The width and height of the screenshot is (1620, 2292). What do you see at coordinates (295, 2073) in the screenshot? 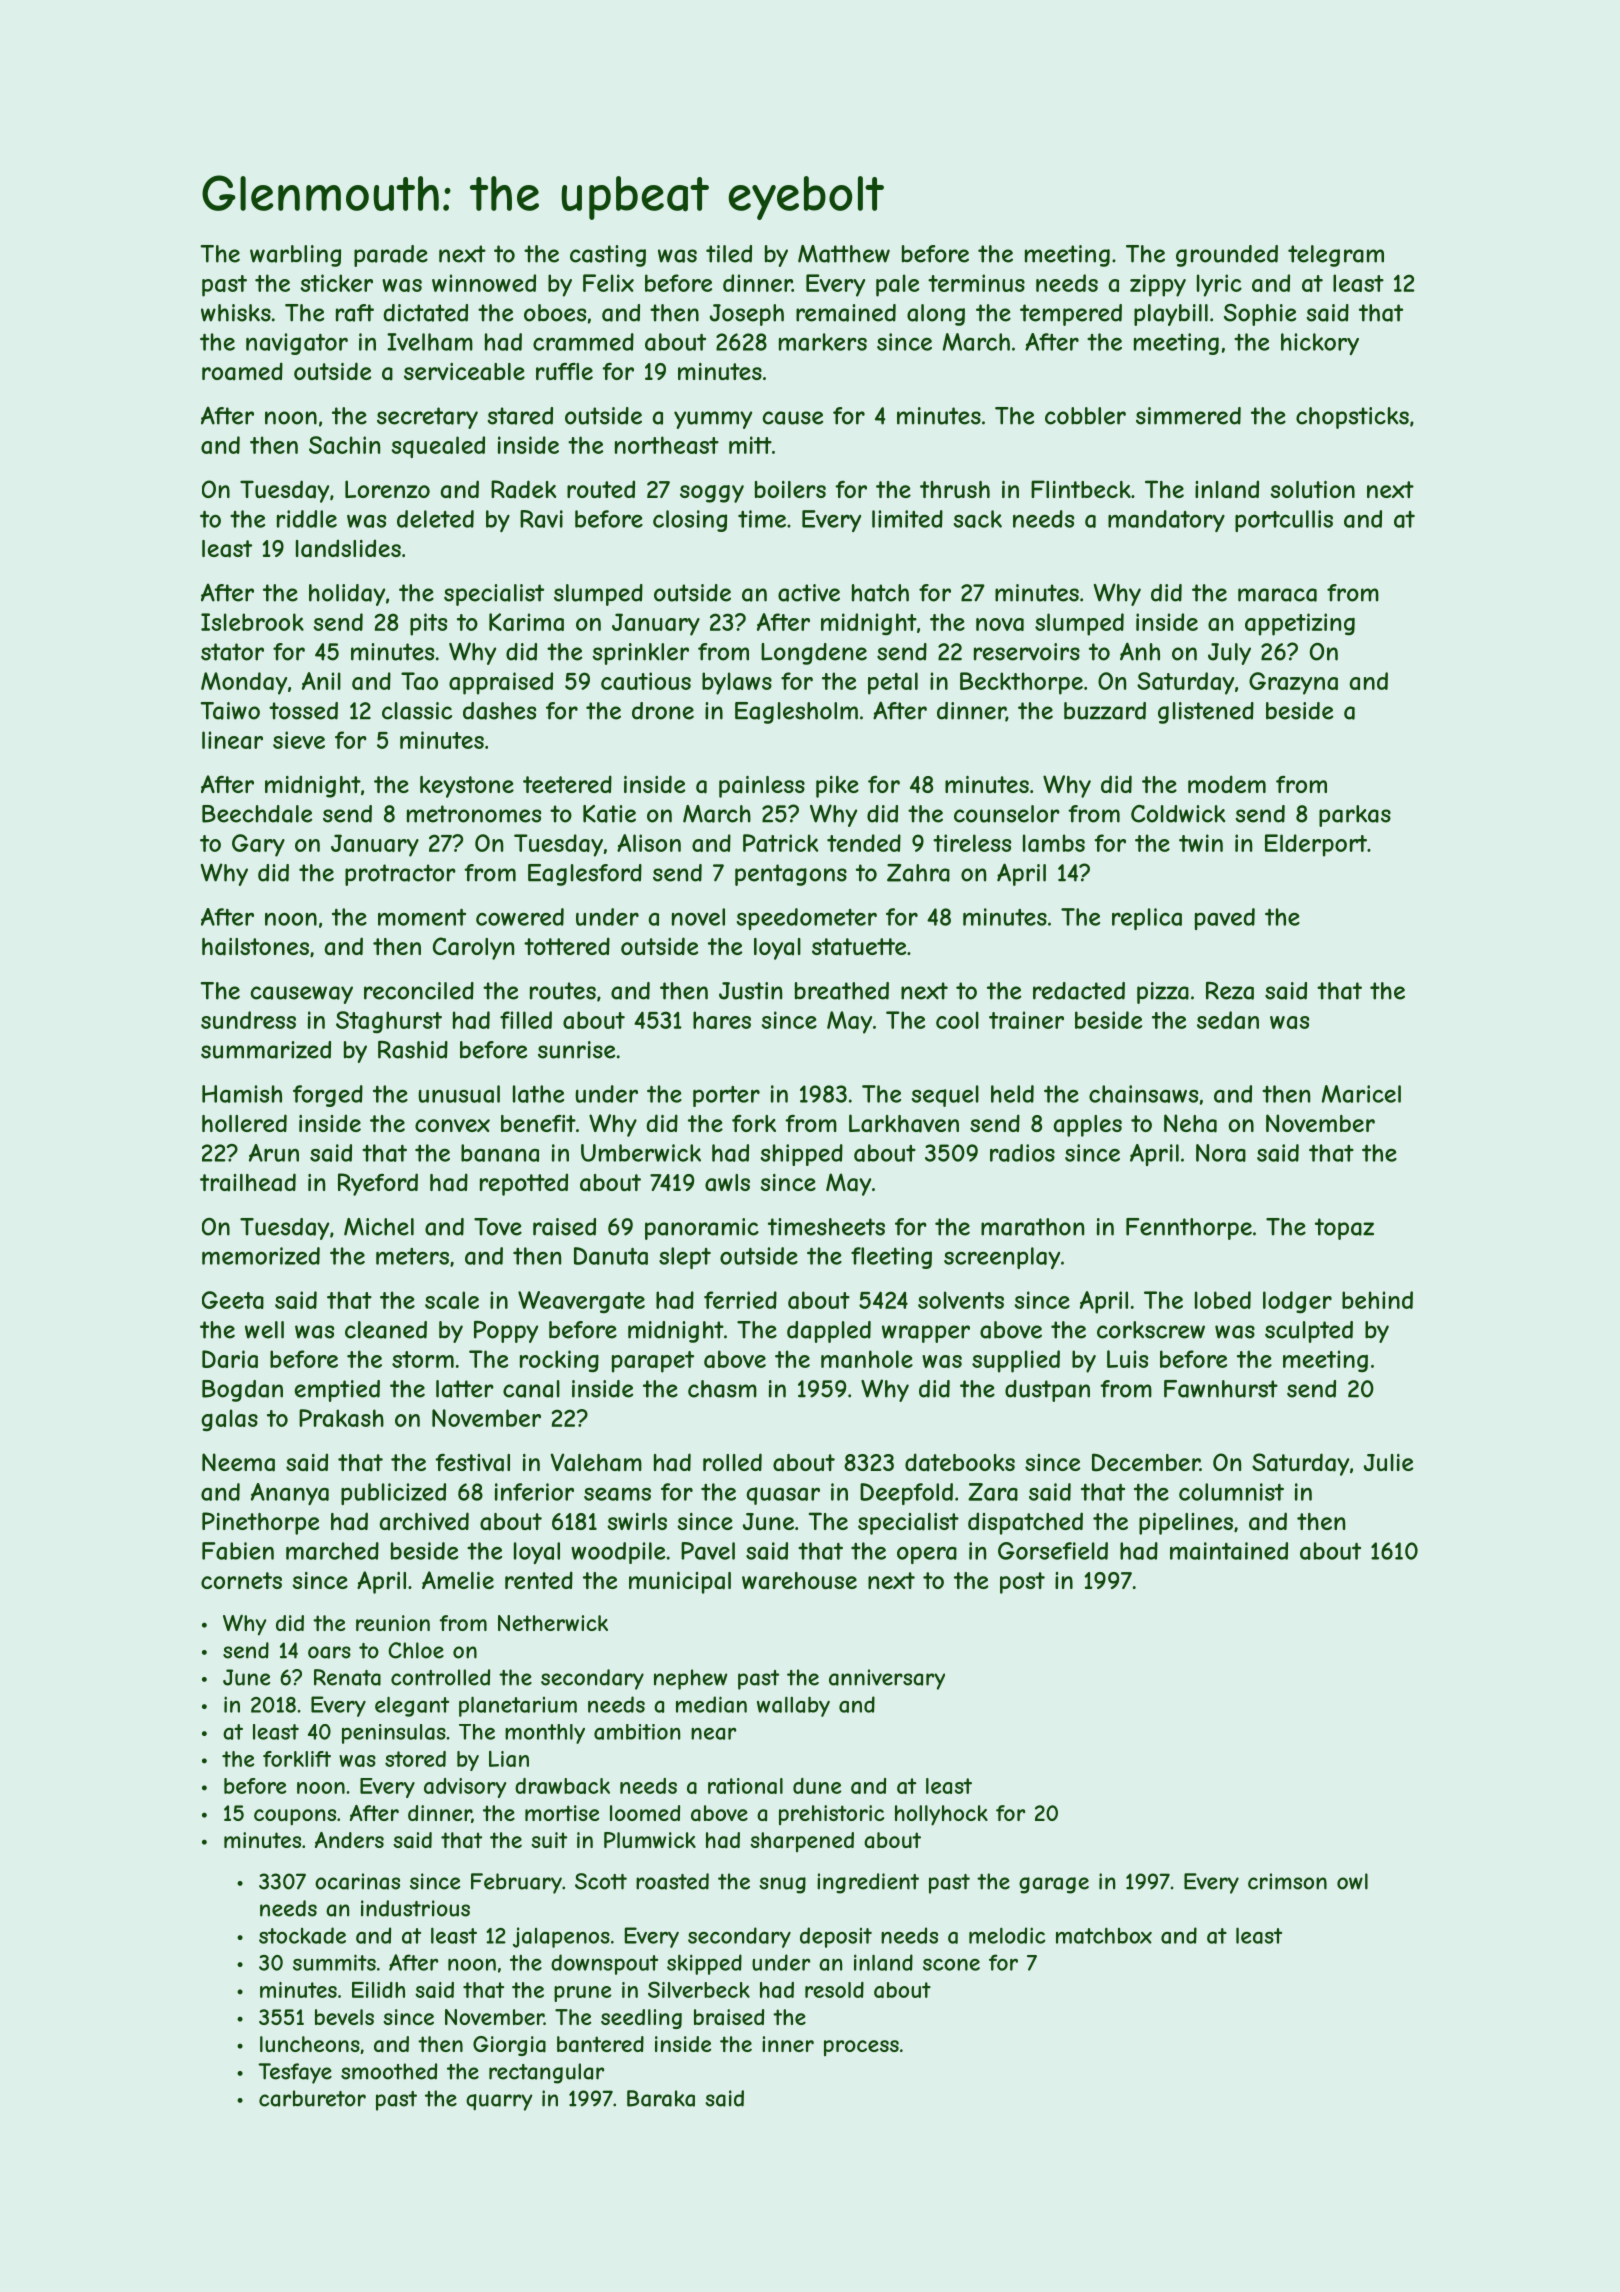
I see `Tesfaye` at bounding box center [295, 2073].
